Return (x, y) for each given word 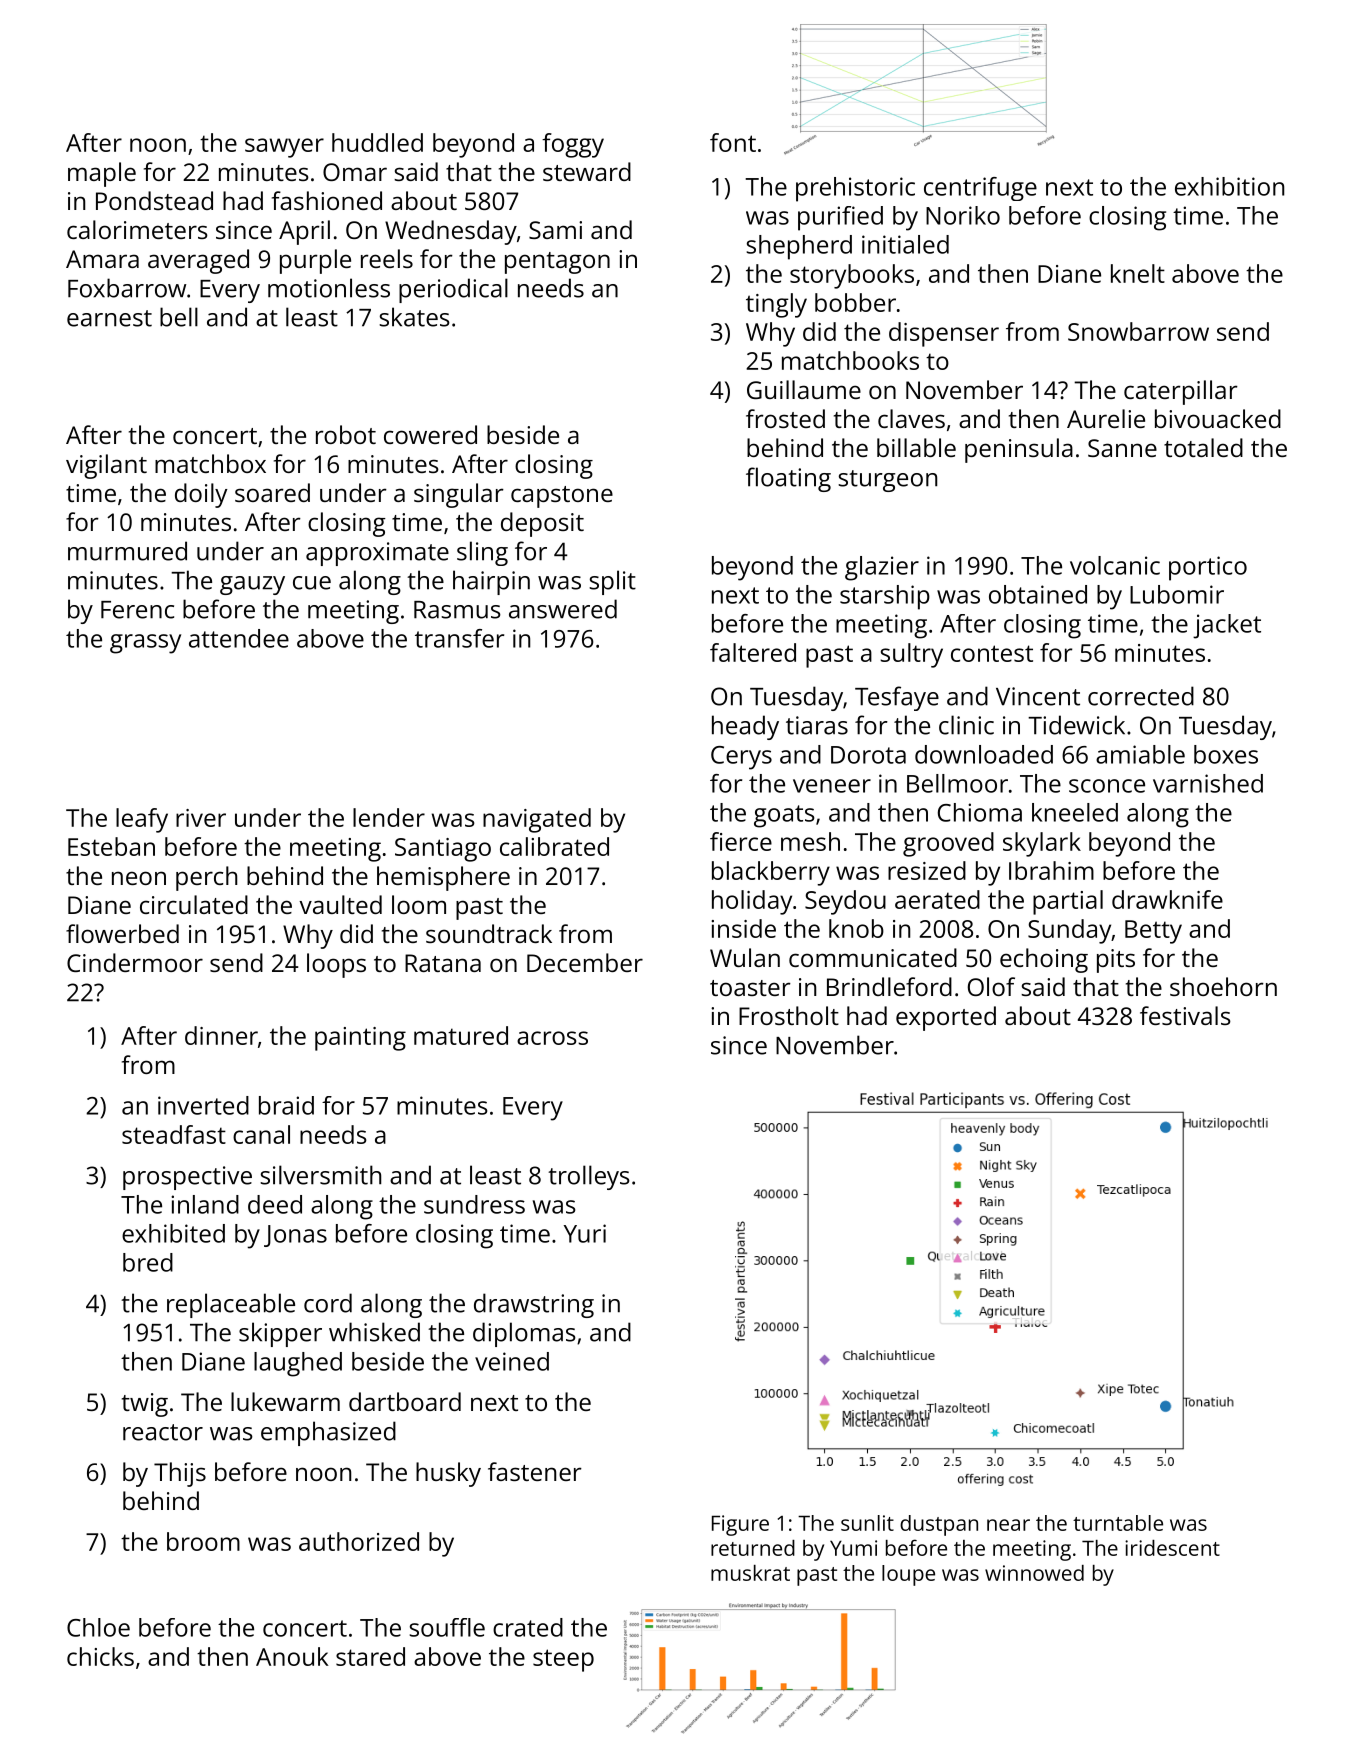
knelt (1138, 273)
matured (461, 1035)
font (733, 142)
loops (336, 965)
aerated (937, 899)
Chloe (98, 1627)
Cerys (741, 758)
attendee (239, 638)
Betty (1153, 932)
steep (563, 1660)
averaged (198, 261)
